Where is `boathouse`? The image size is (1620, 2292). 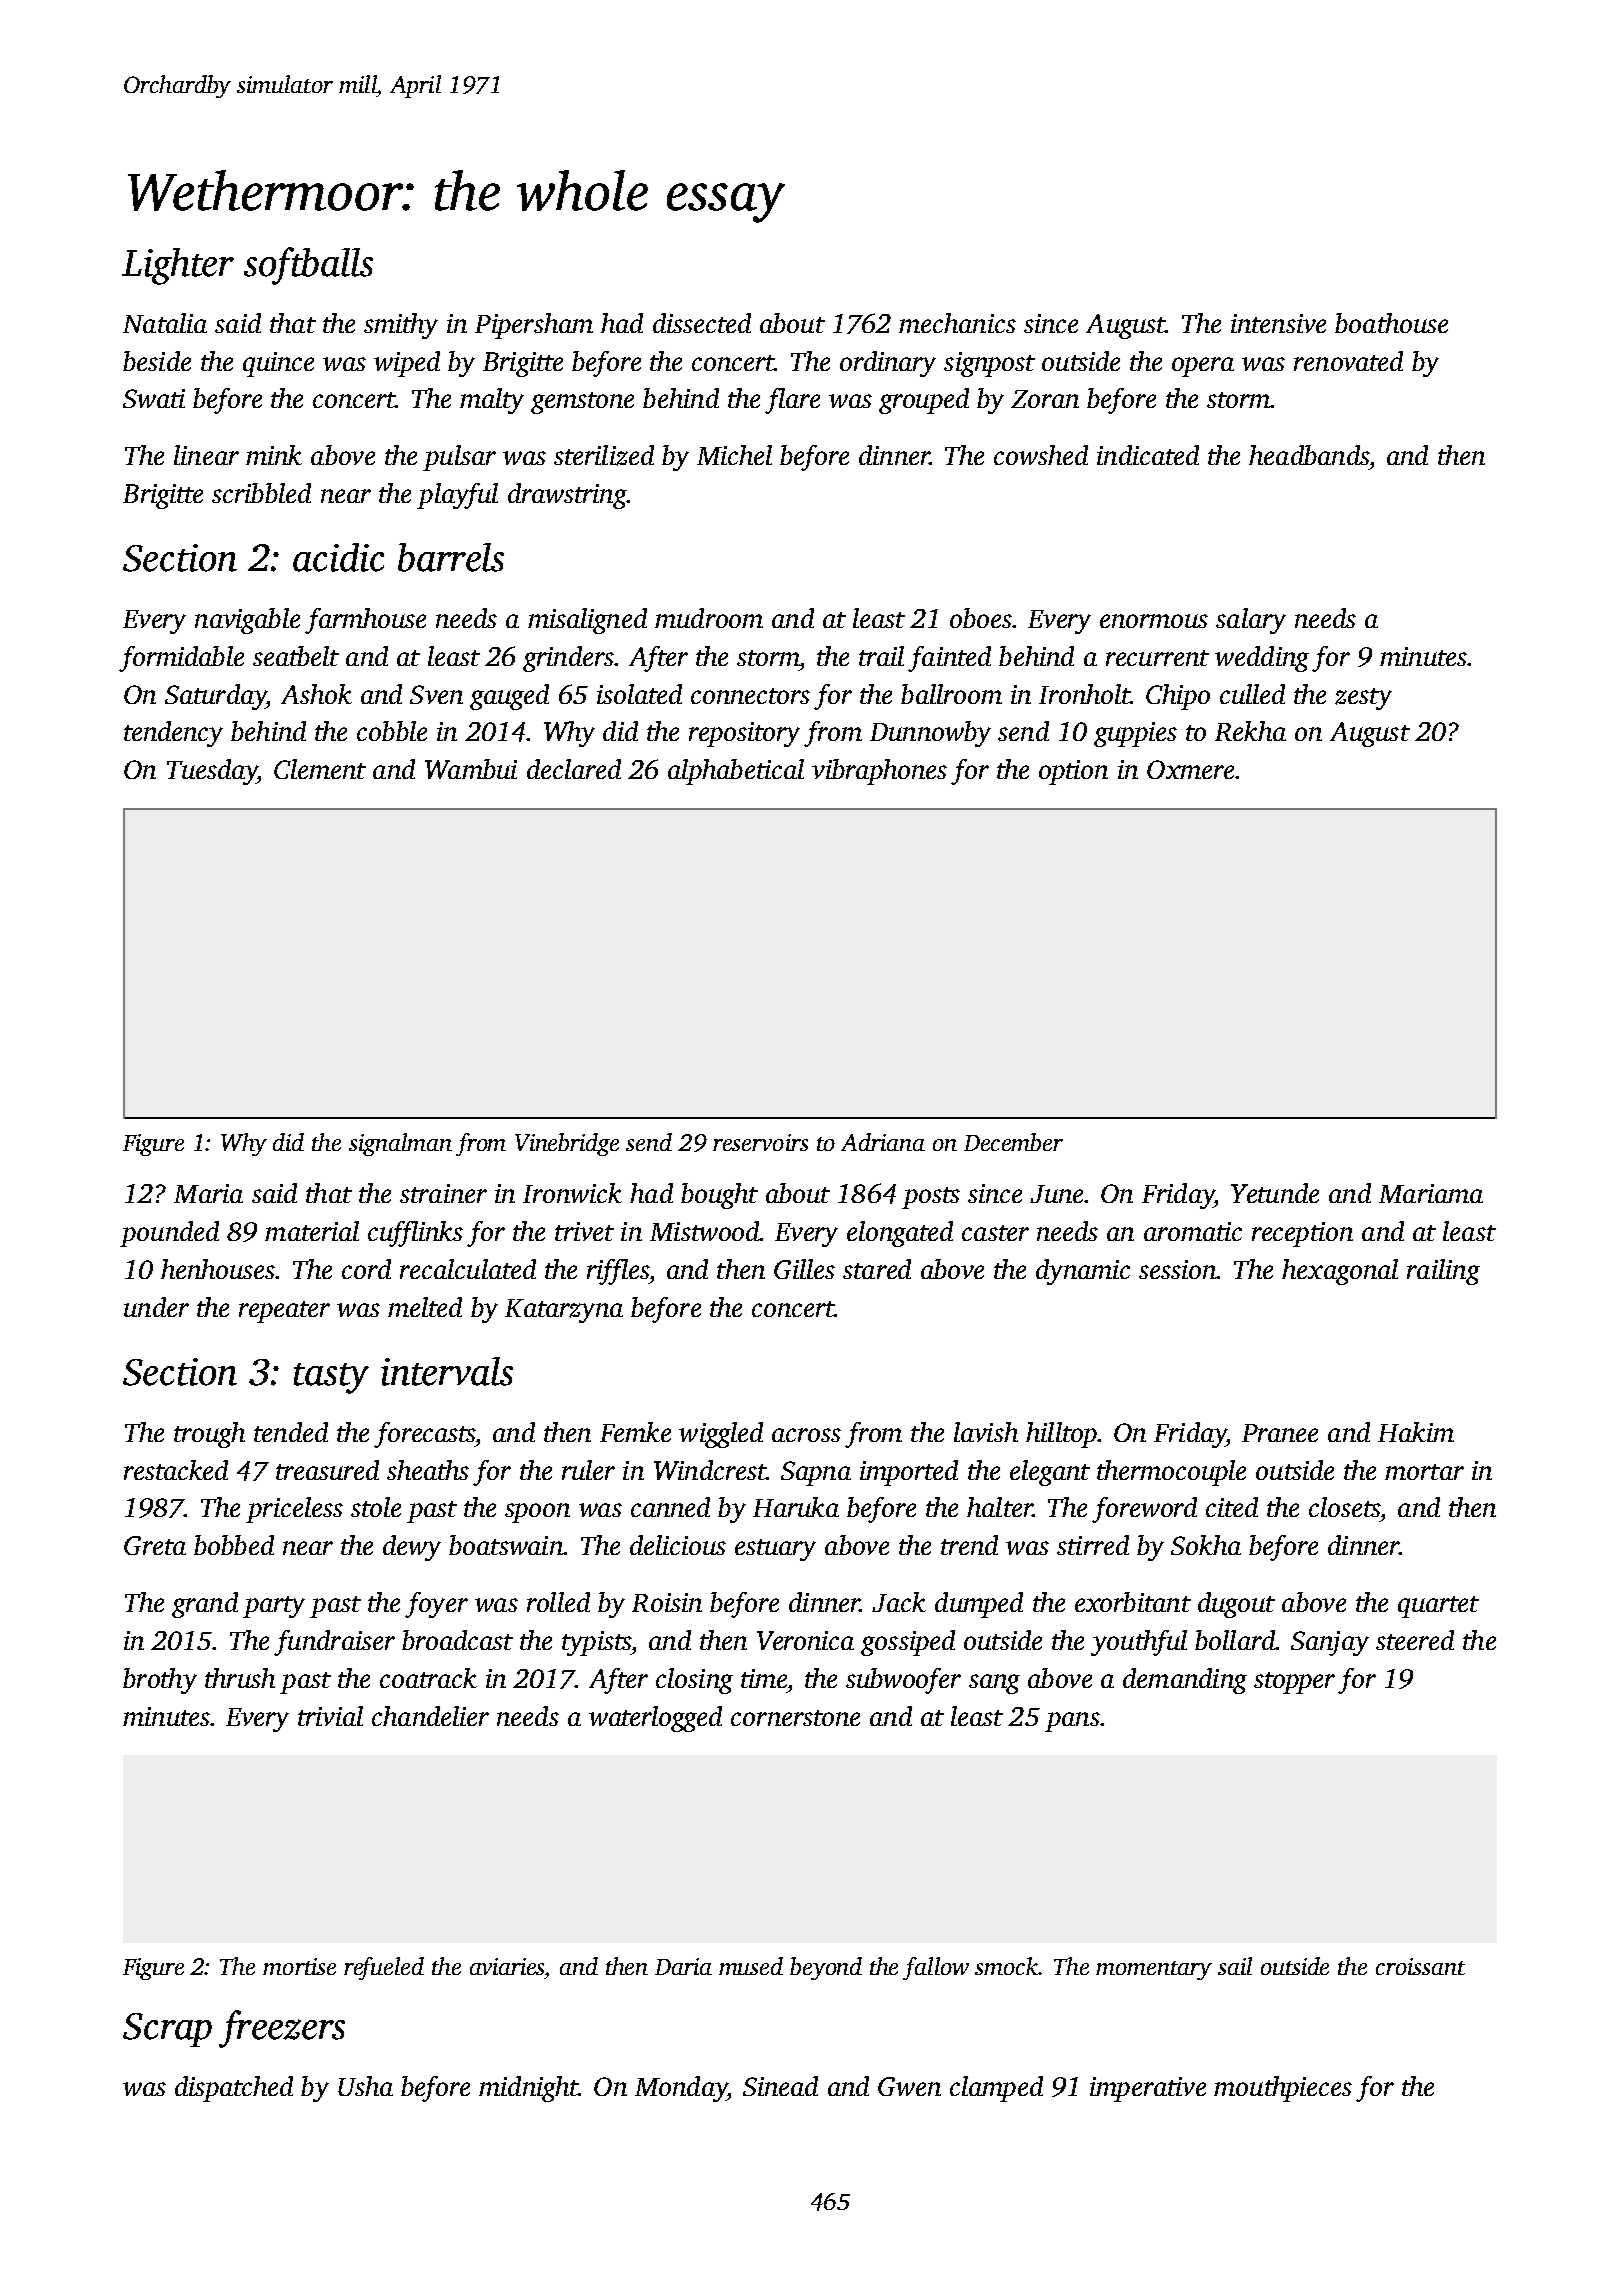
boathouse is located at coordinates (1391, 323).
